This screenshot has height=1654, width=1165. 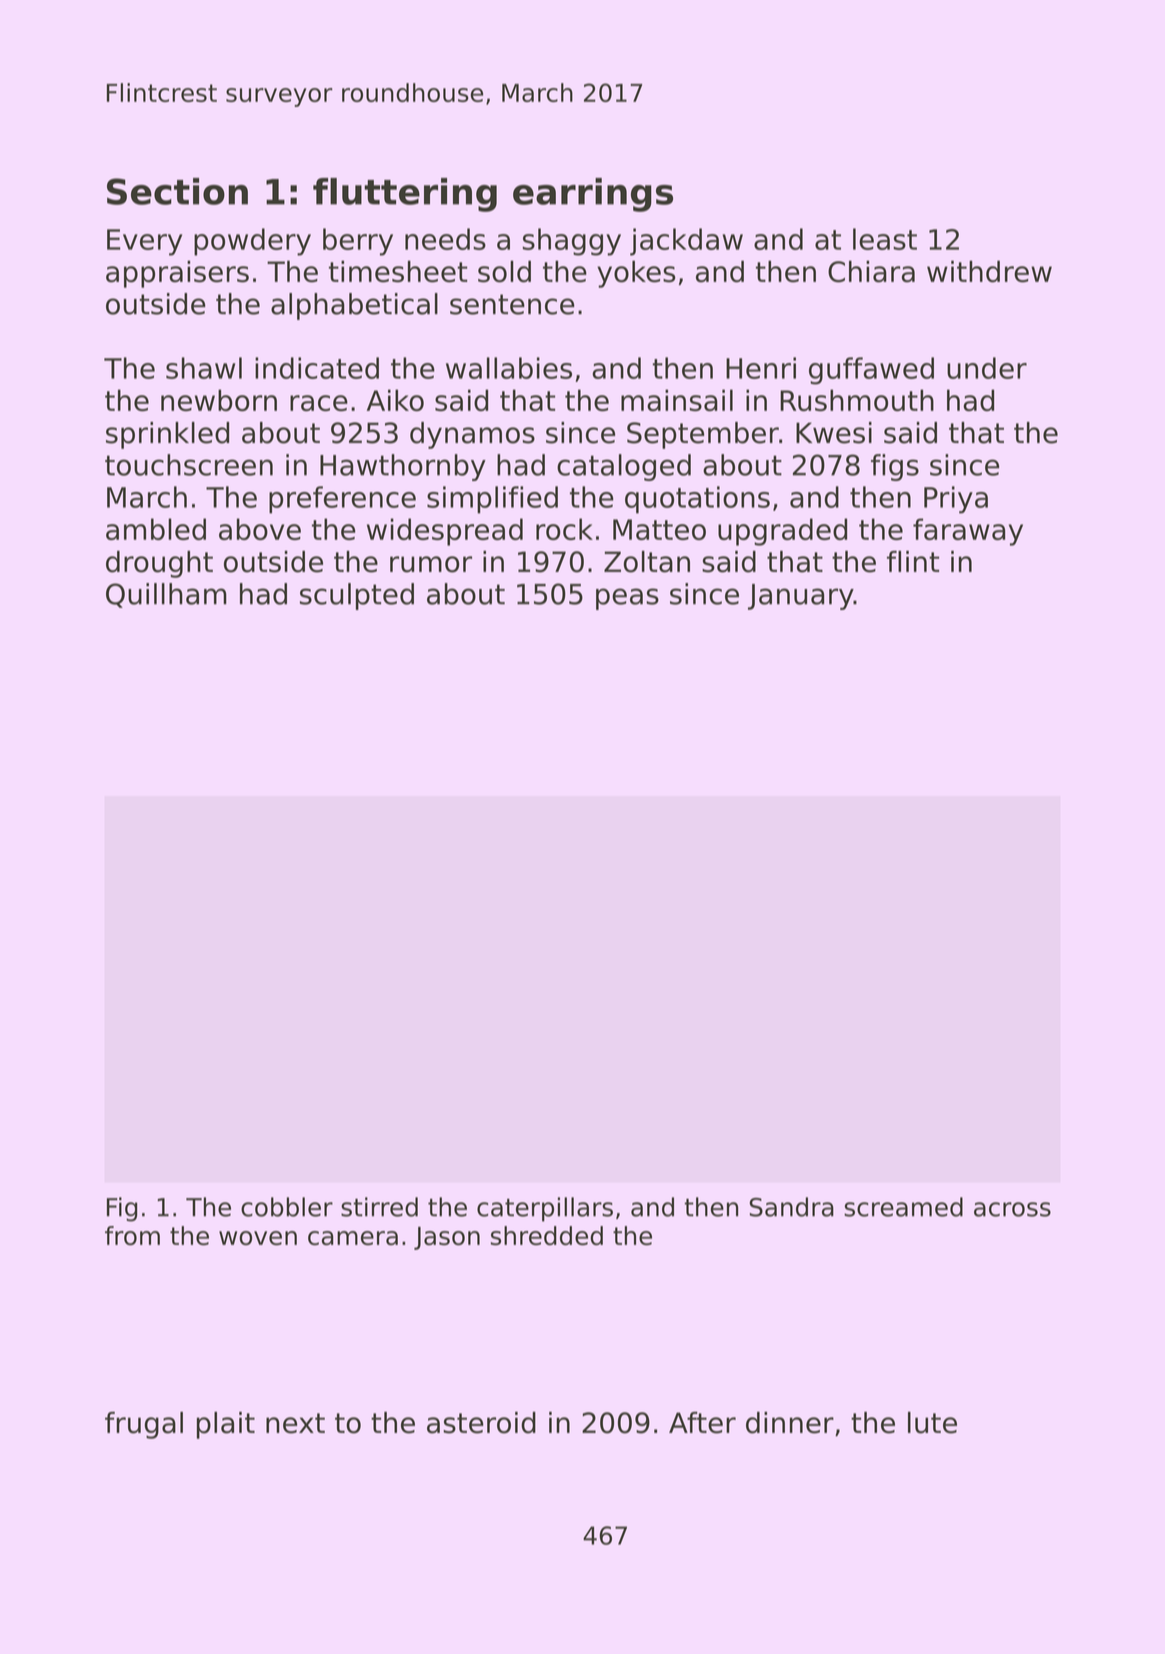 What do you see at coordinates (357, 596) in the screenshot?
I see `sculpted` at bounding box center [357, 596].
